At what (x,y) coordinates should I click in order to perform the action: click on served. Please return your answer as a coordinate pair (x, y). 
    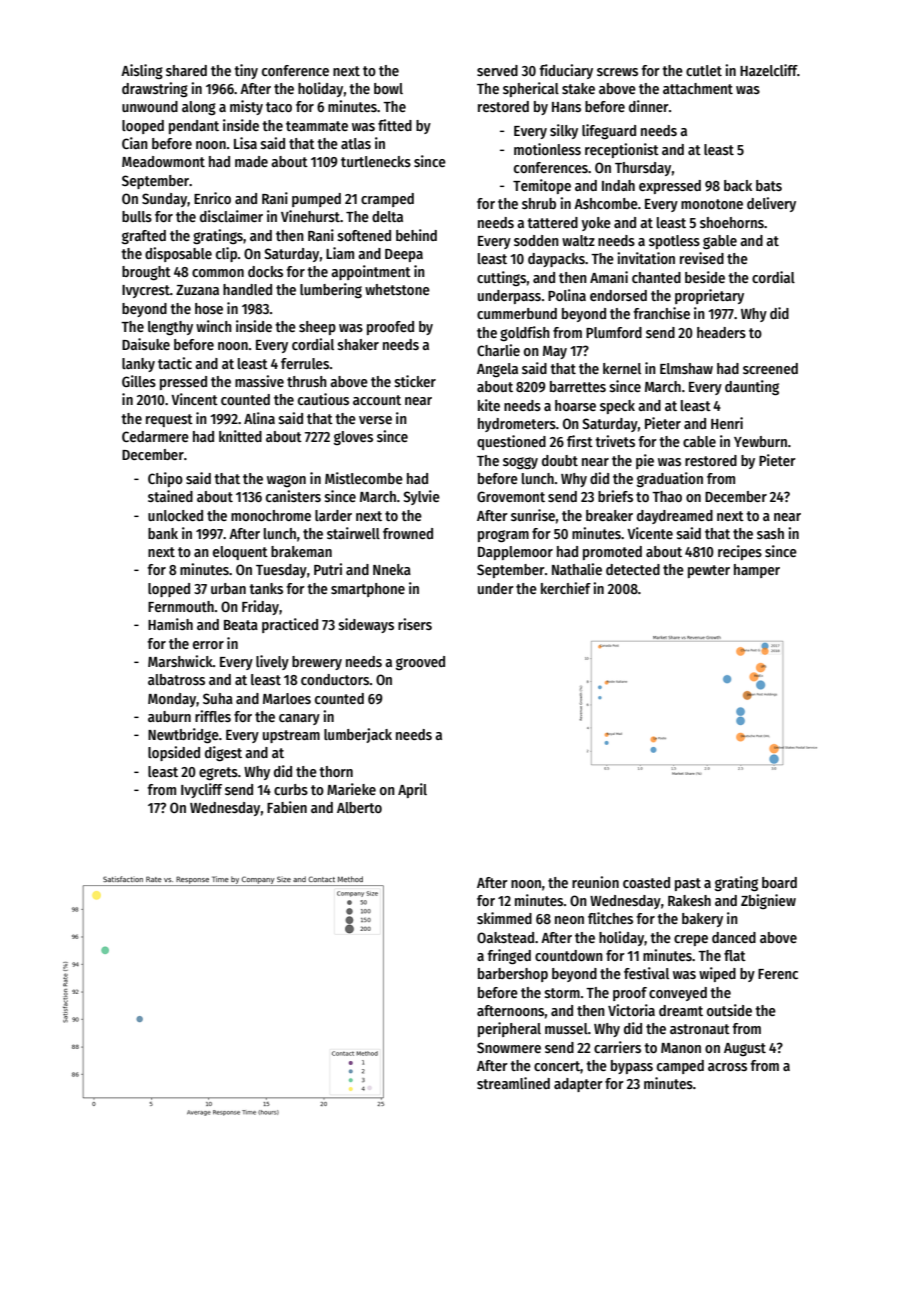
    Looking at the image, I should click on (497, 70).
